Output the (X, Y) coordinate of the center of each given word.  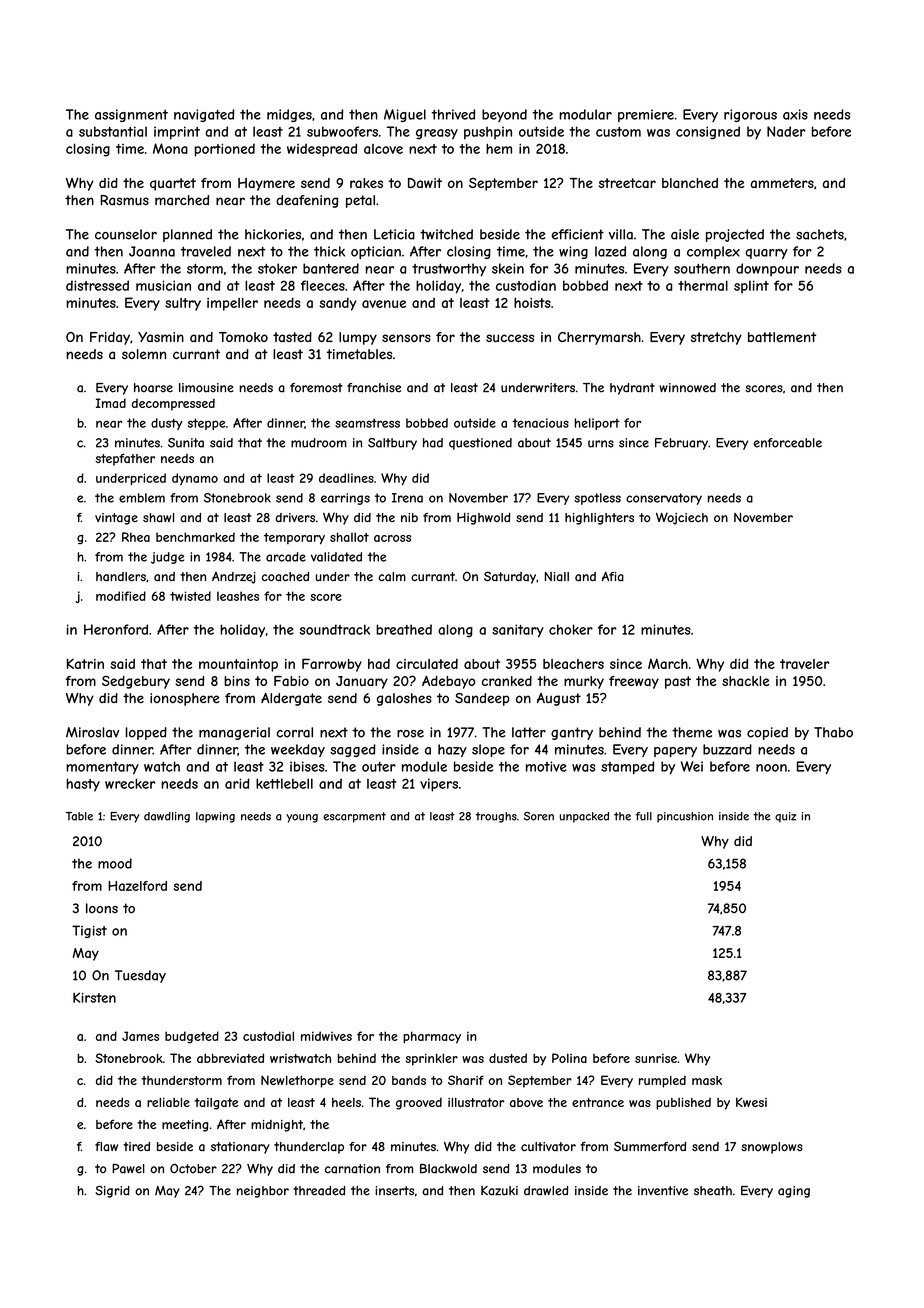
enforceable (788, 443)
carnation (352, 1169)
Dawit (425, 183)
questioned (480, 444)
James (140, 1036)
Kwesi (751, 1102)
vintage (116, 519)
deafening (307, 201)
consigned (708, 133)
